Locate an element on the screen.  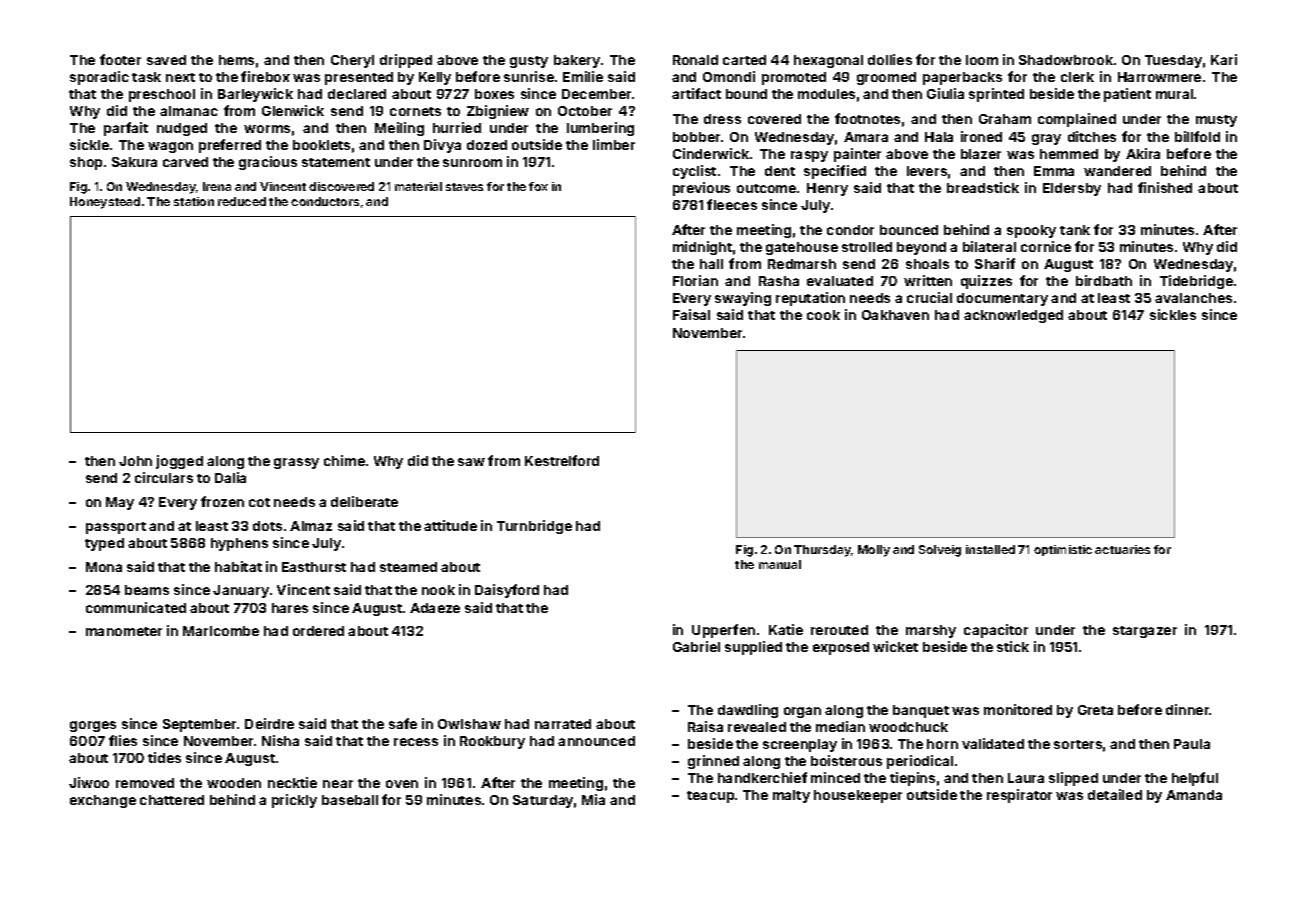
midnight is located at coordinates (702, 248).
